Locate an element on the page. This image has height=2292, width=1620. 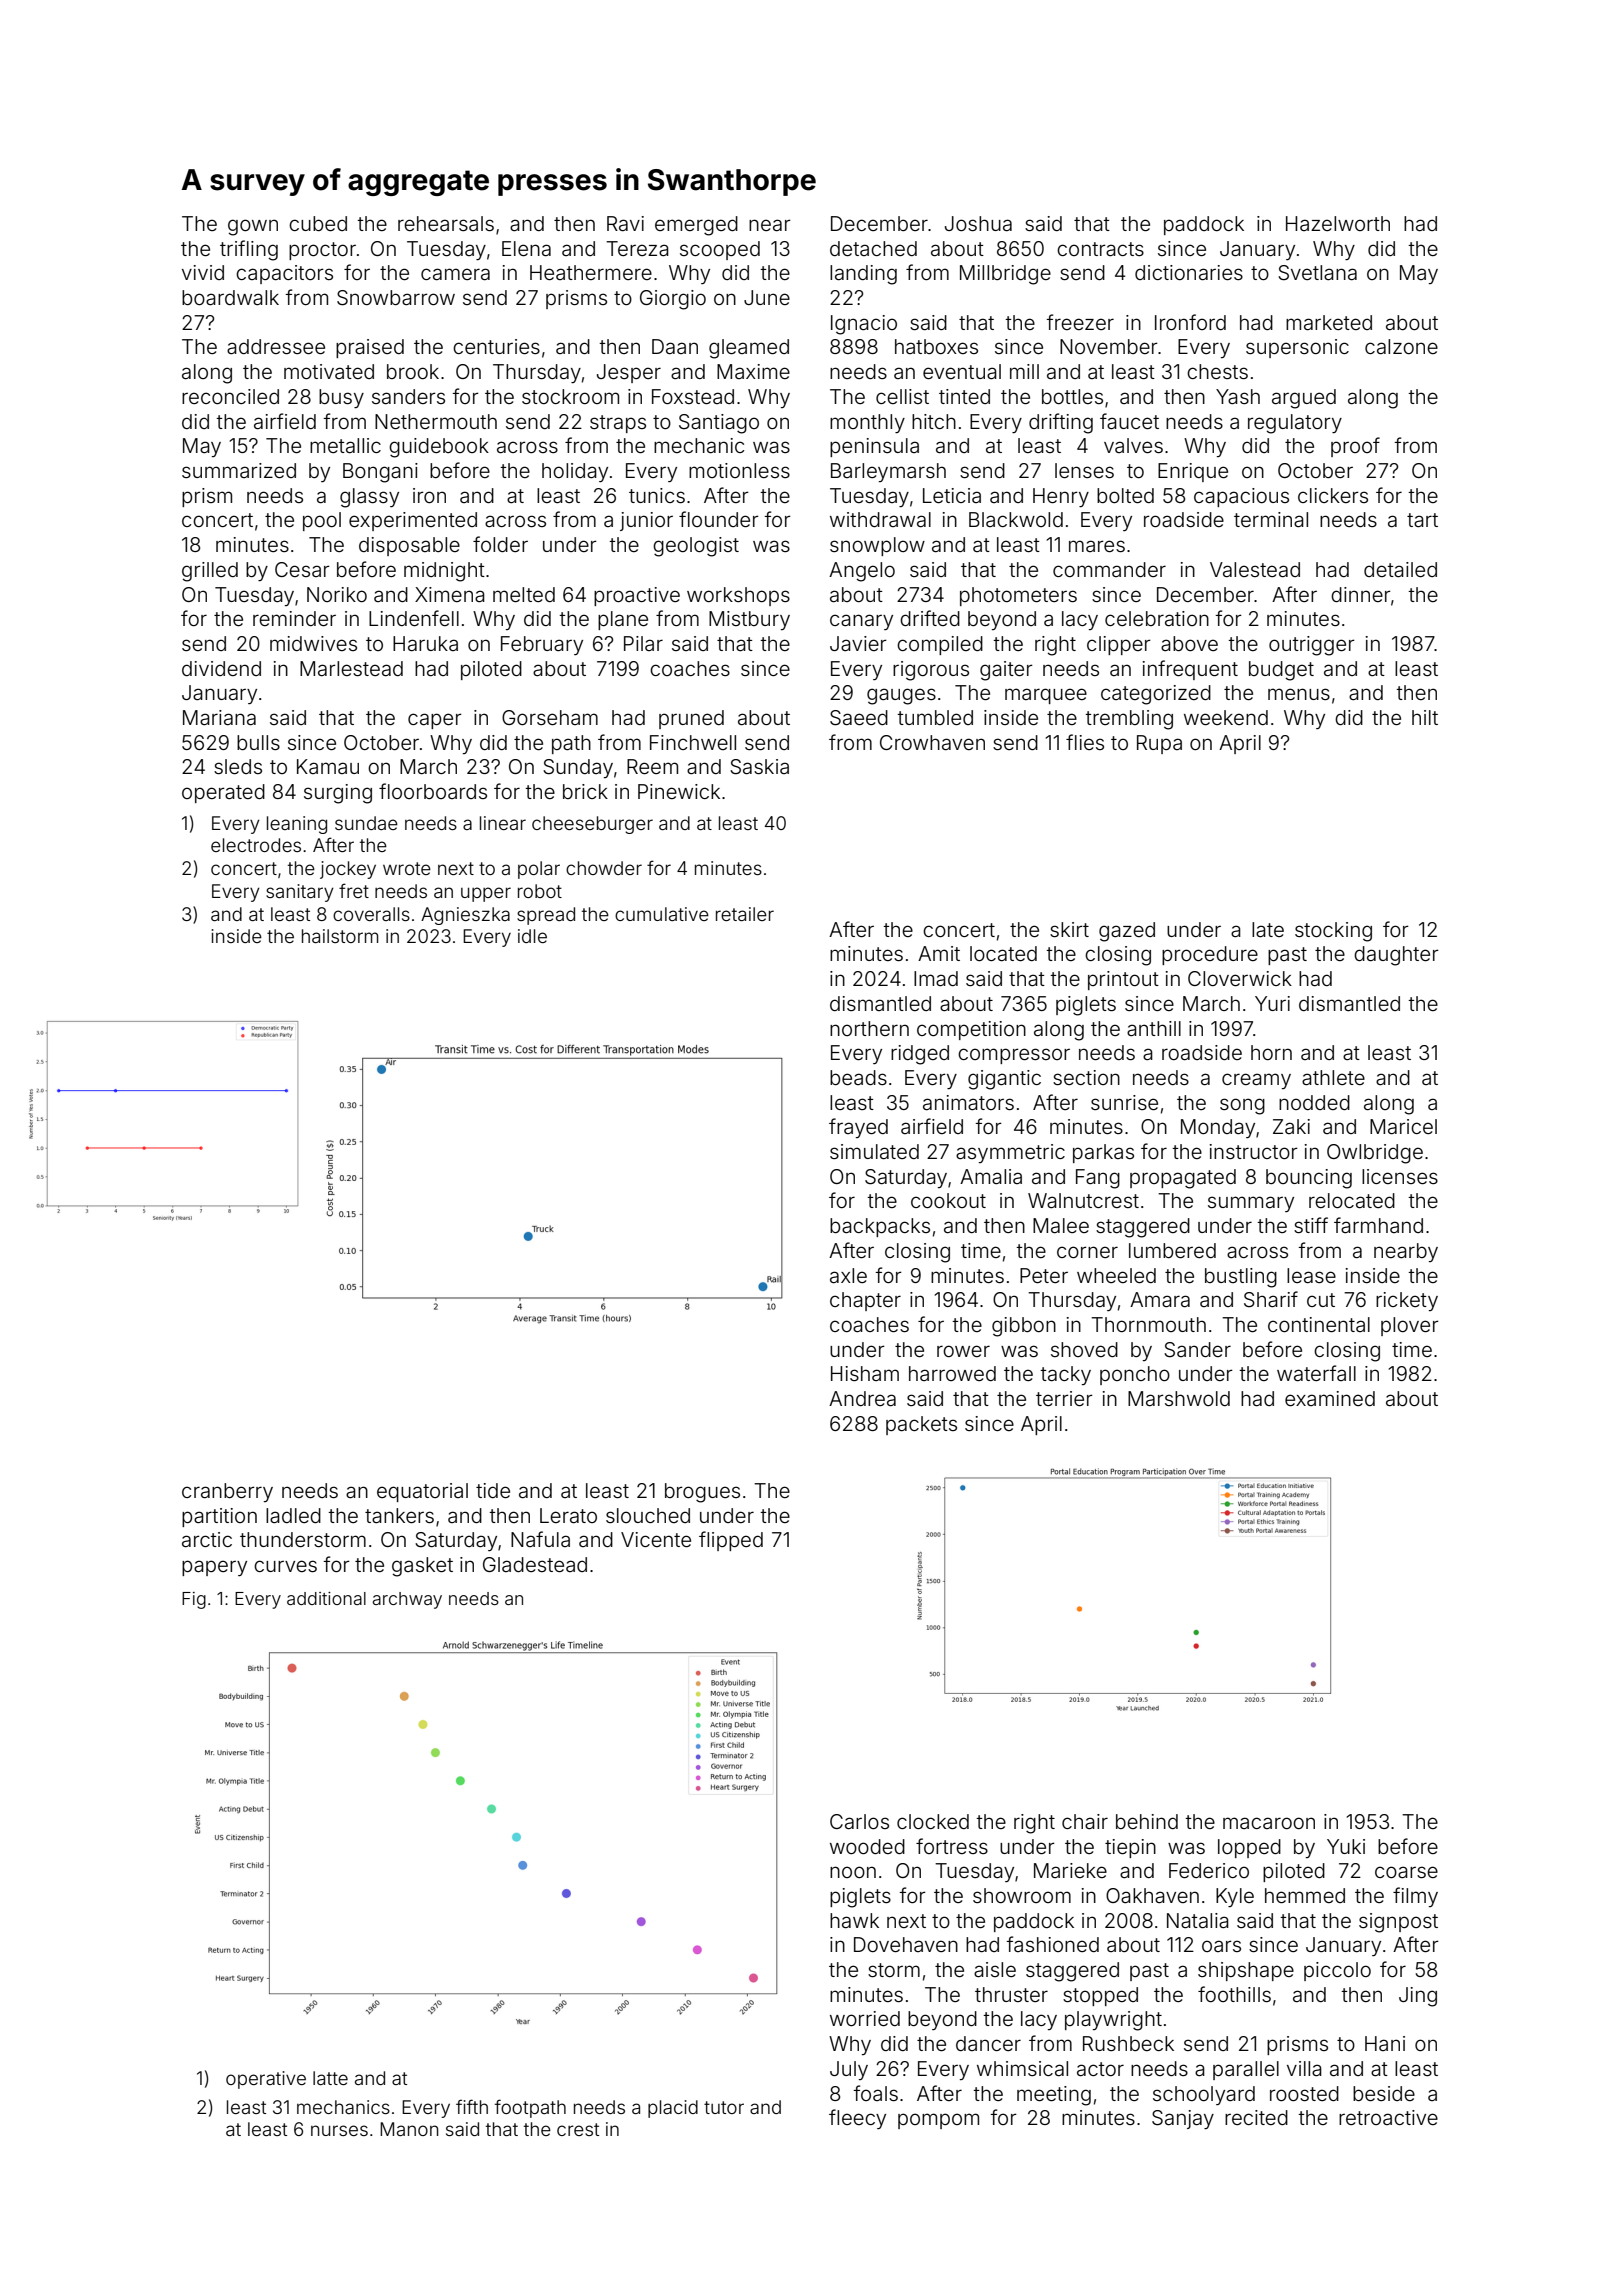
brogues is located at coordinates (702, 1493).
